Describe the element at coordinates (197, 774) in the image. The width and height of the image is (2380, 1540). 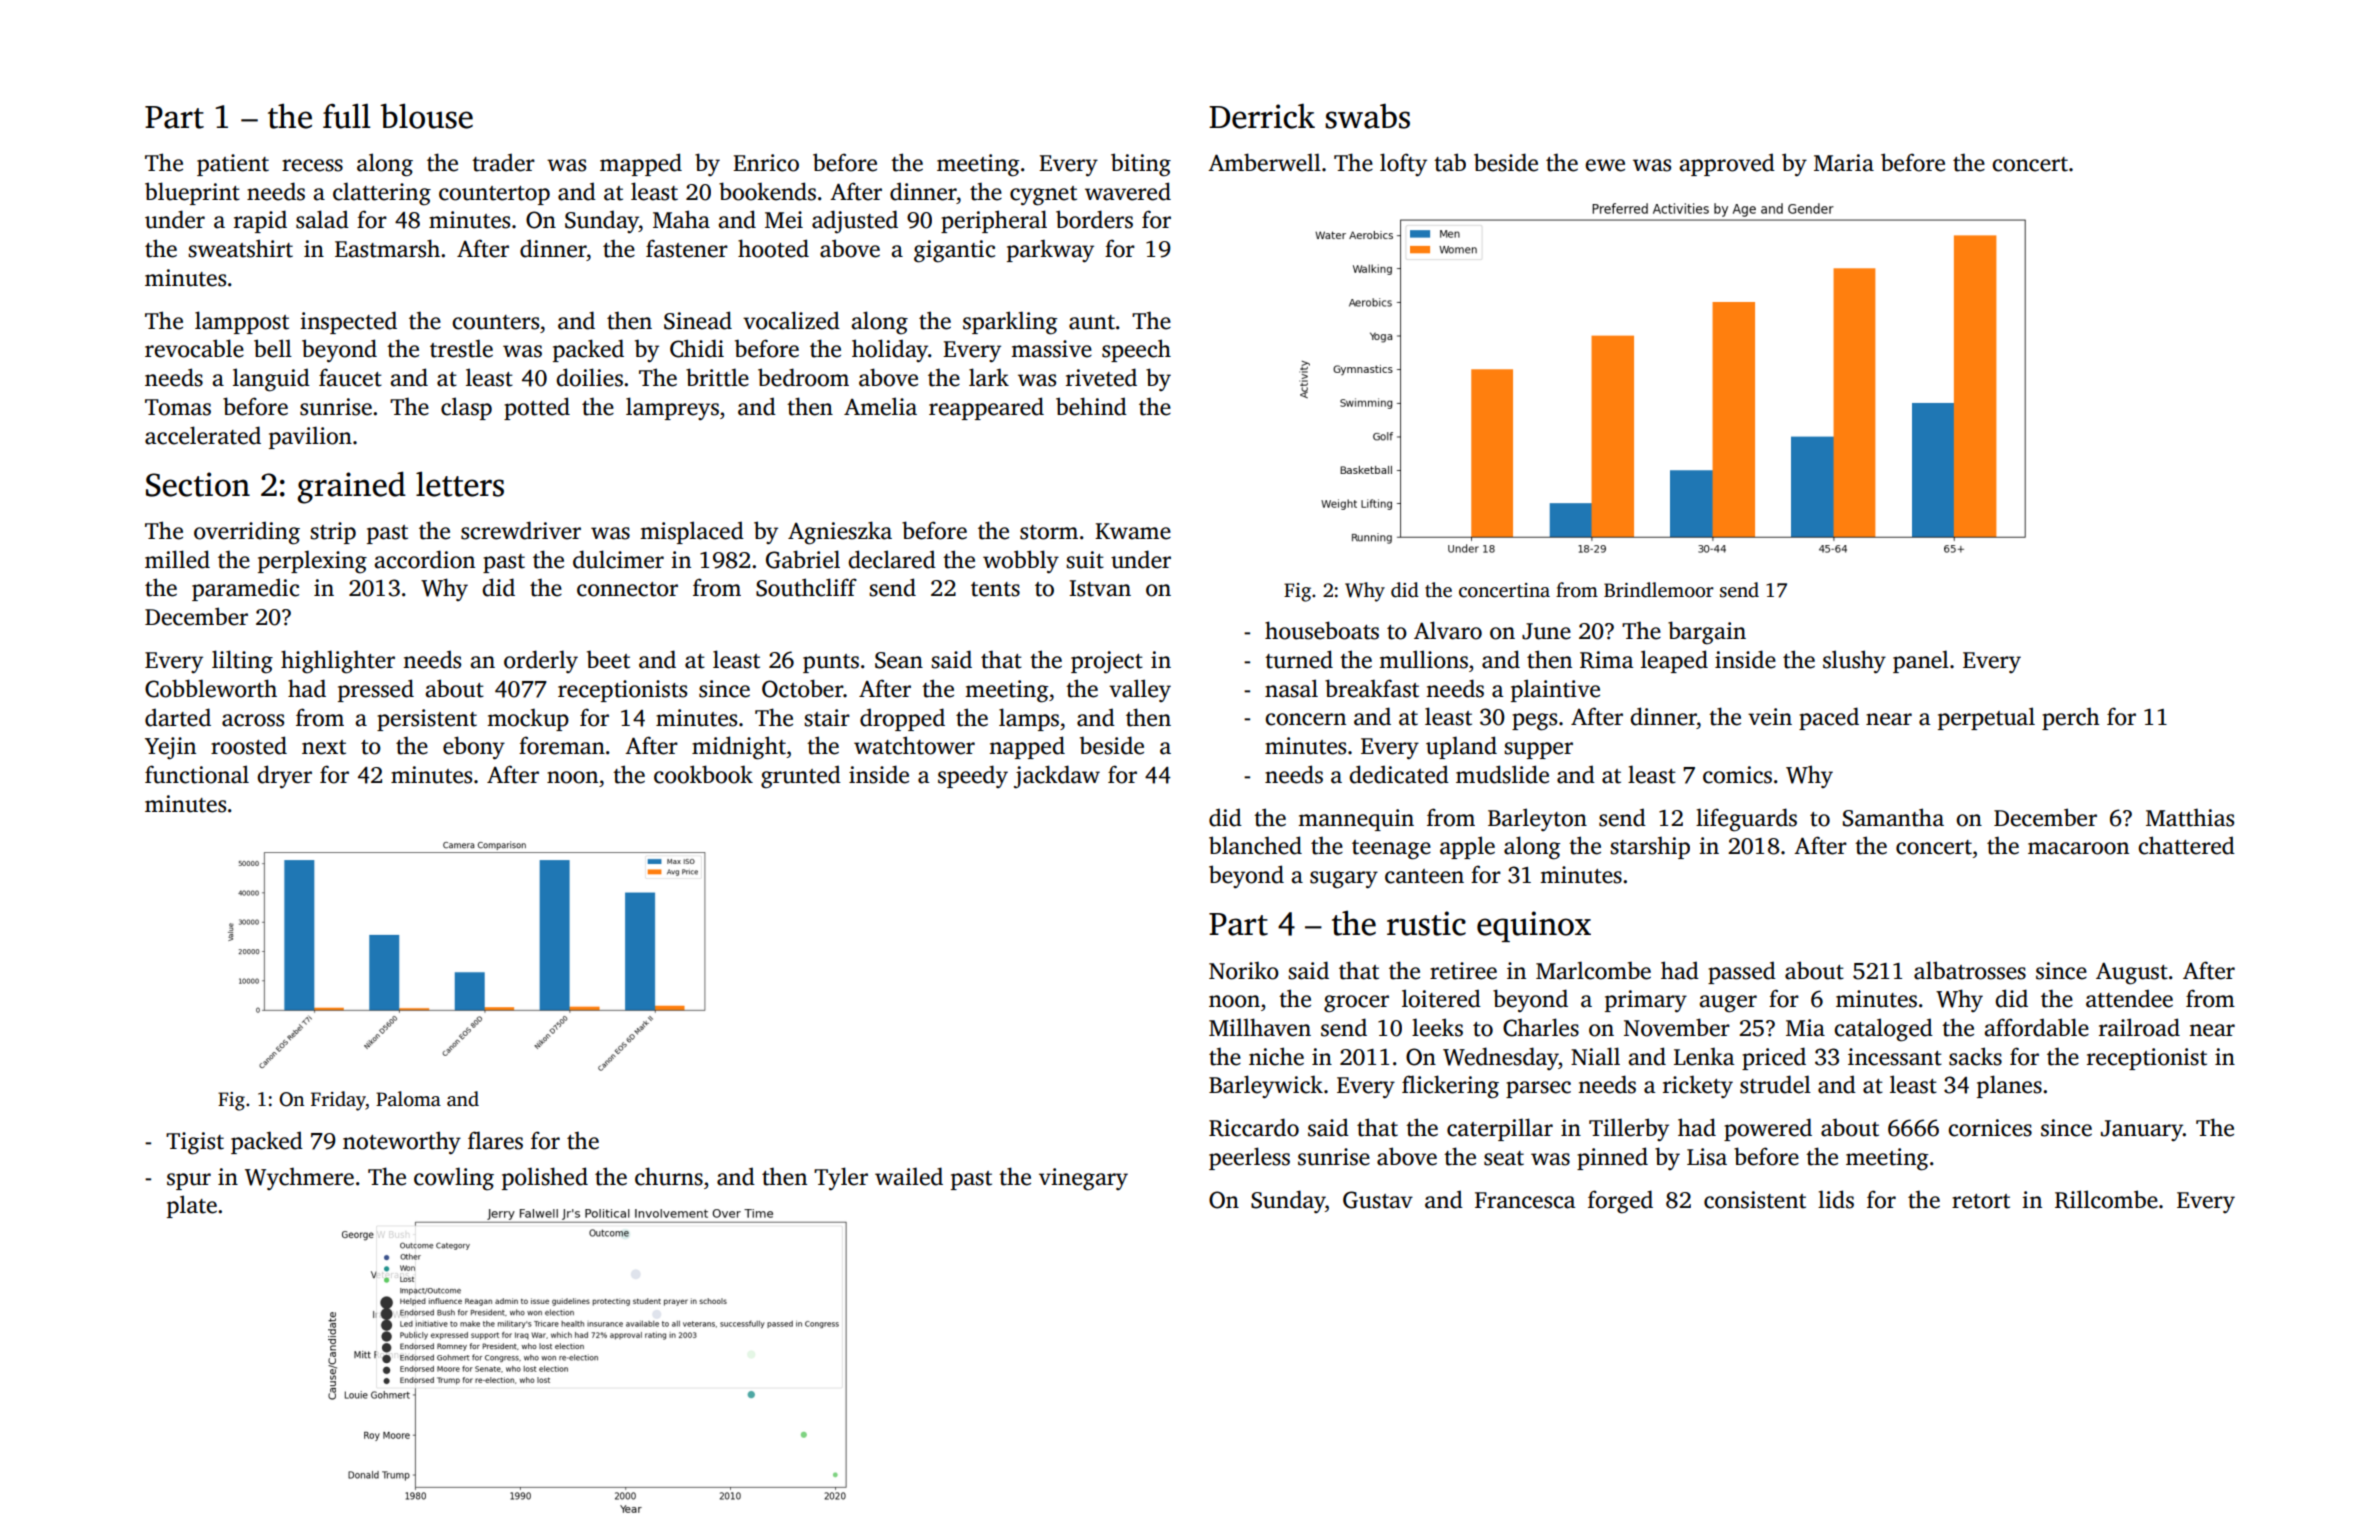
I see `functional` at that location.
